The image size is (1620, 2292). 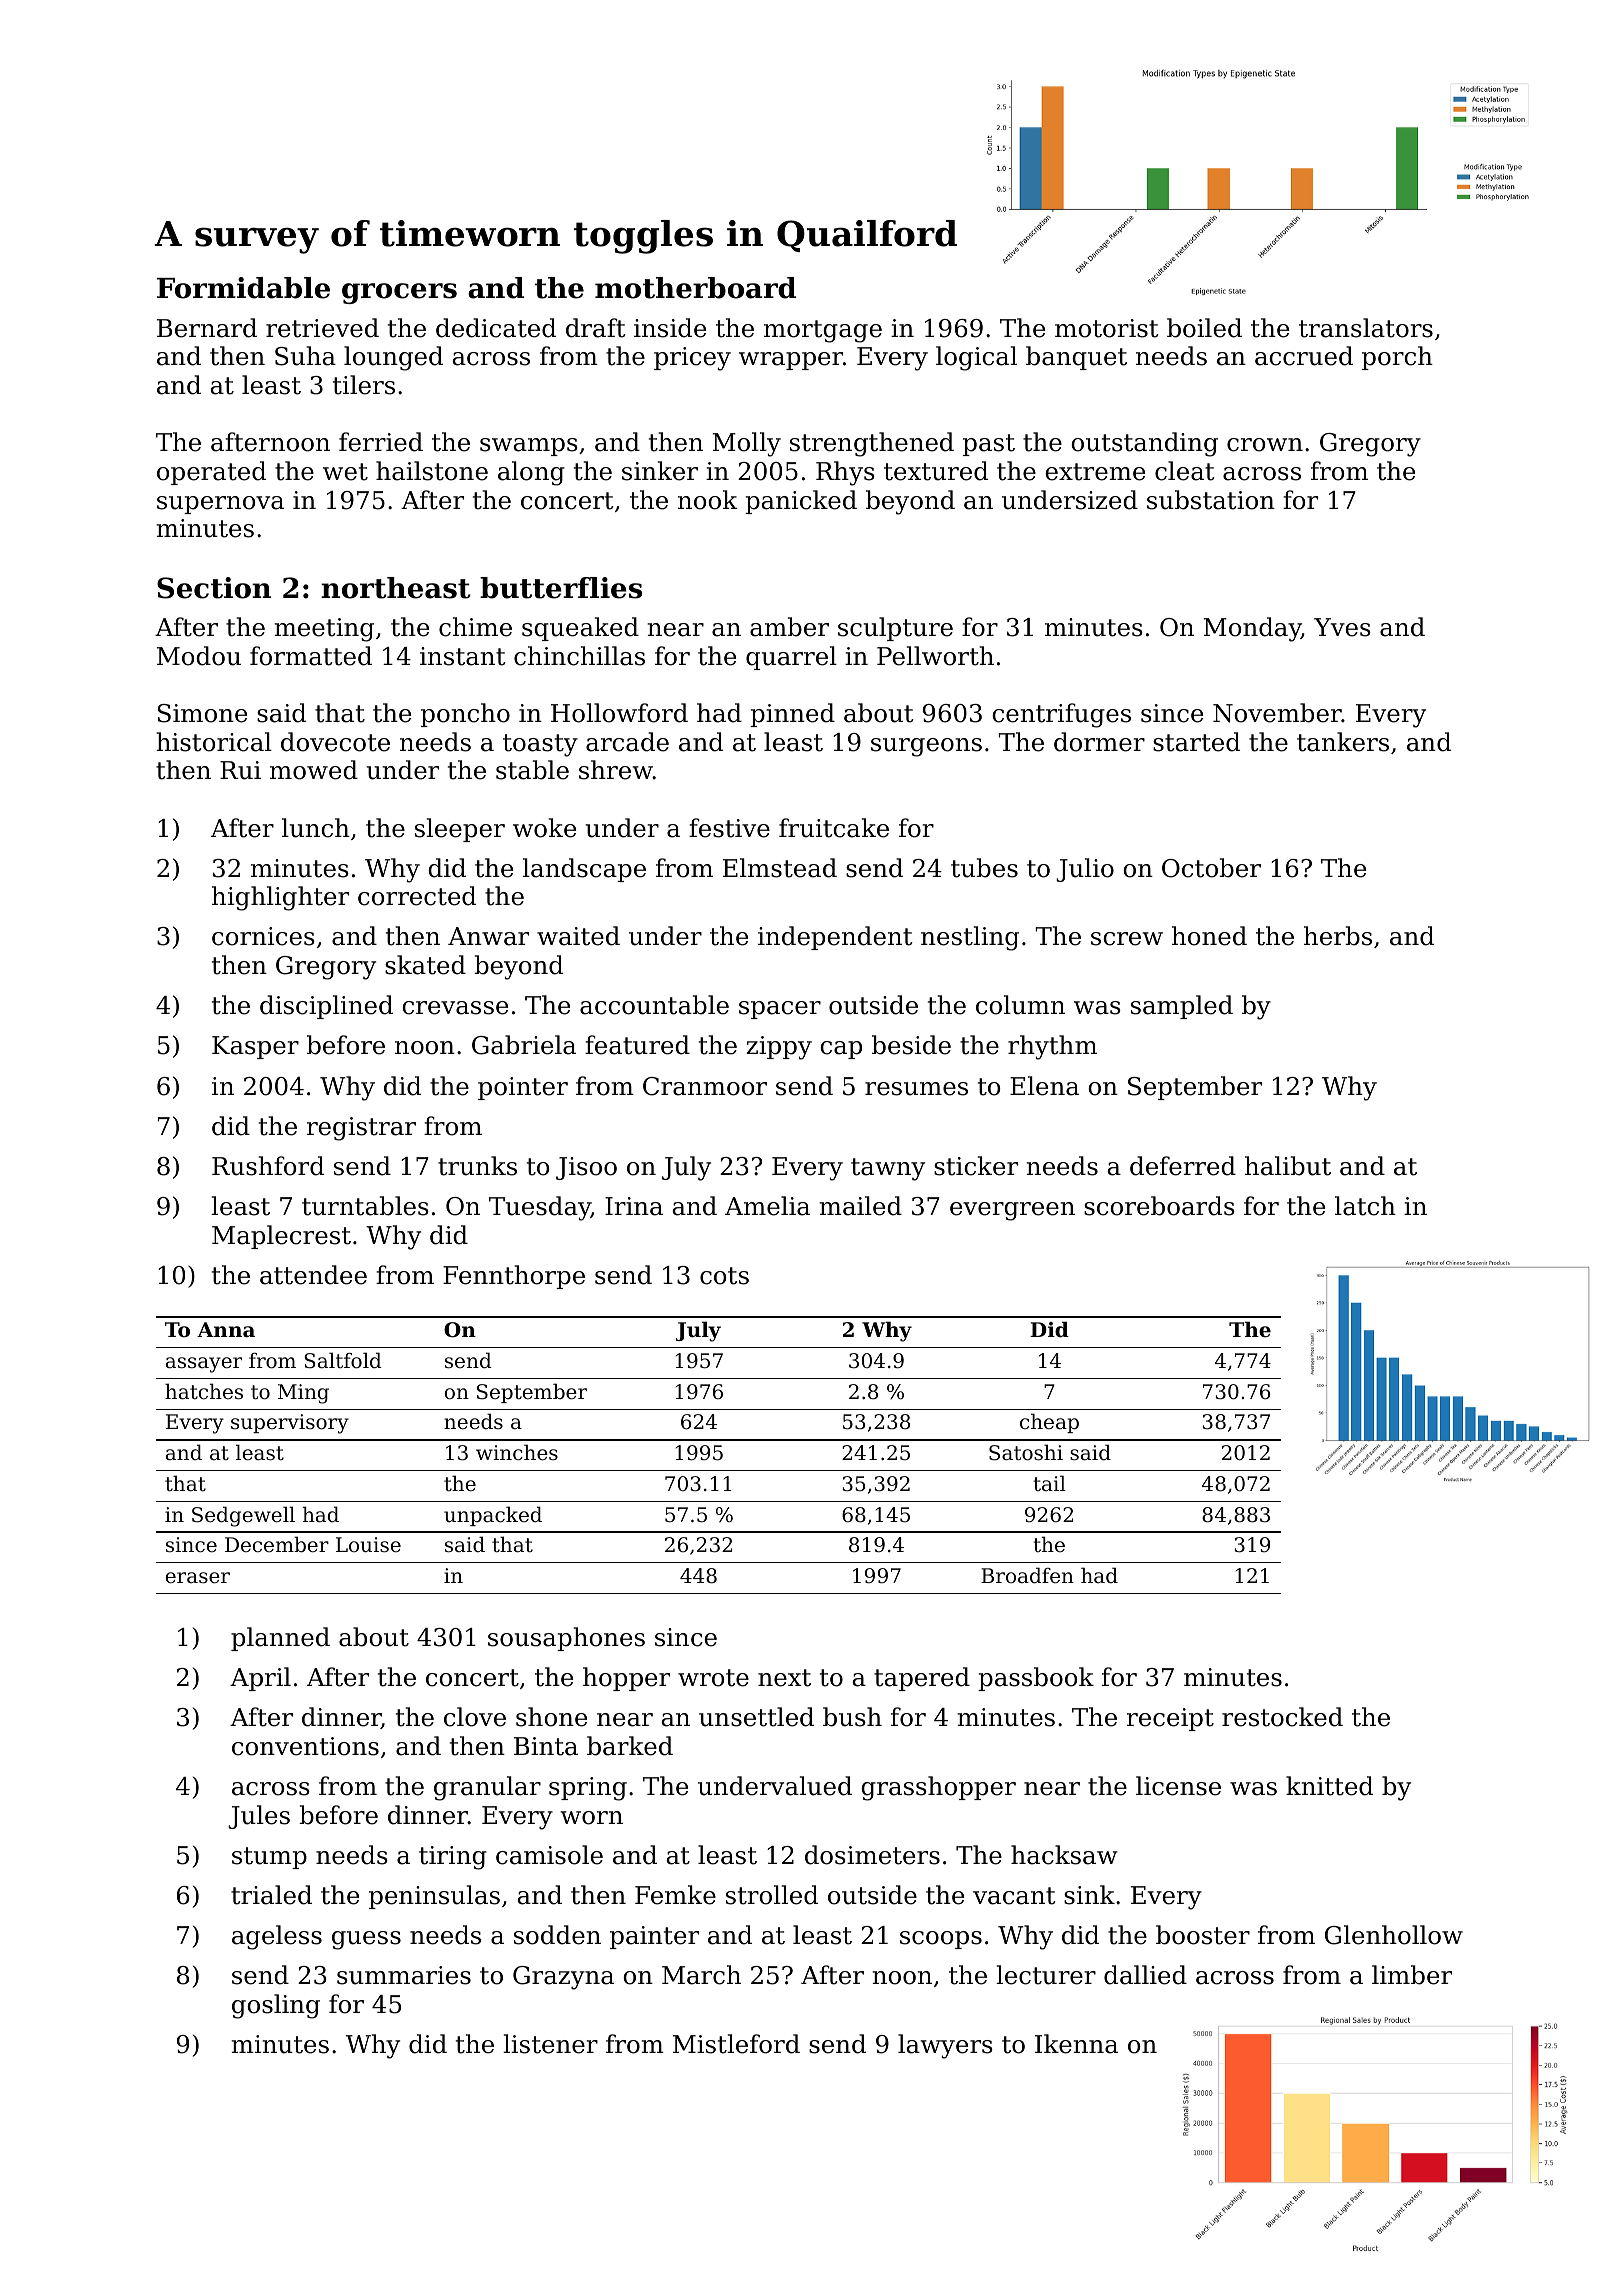 I want to click on scoreboards, so click(x=1159, y=1206).
